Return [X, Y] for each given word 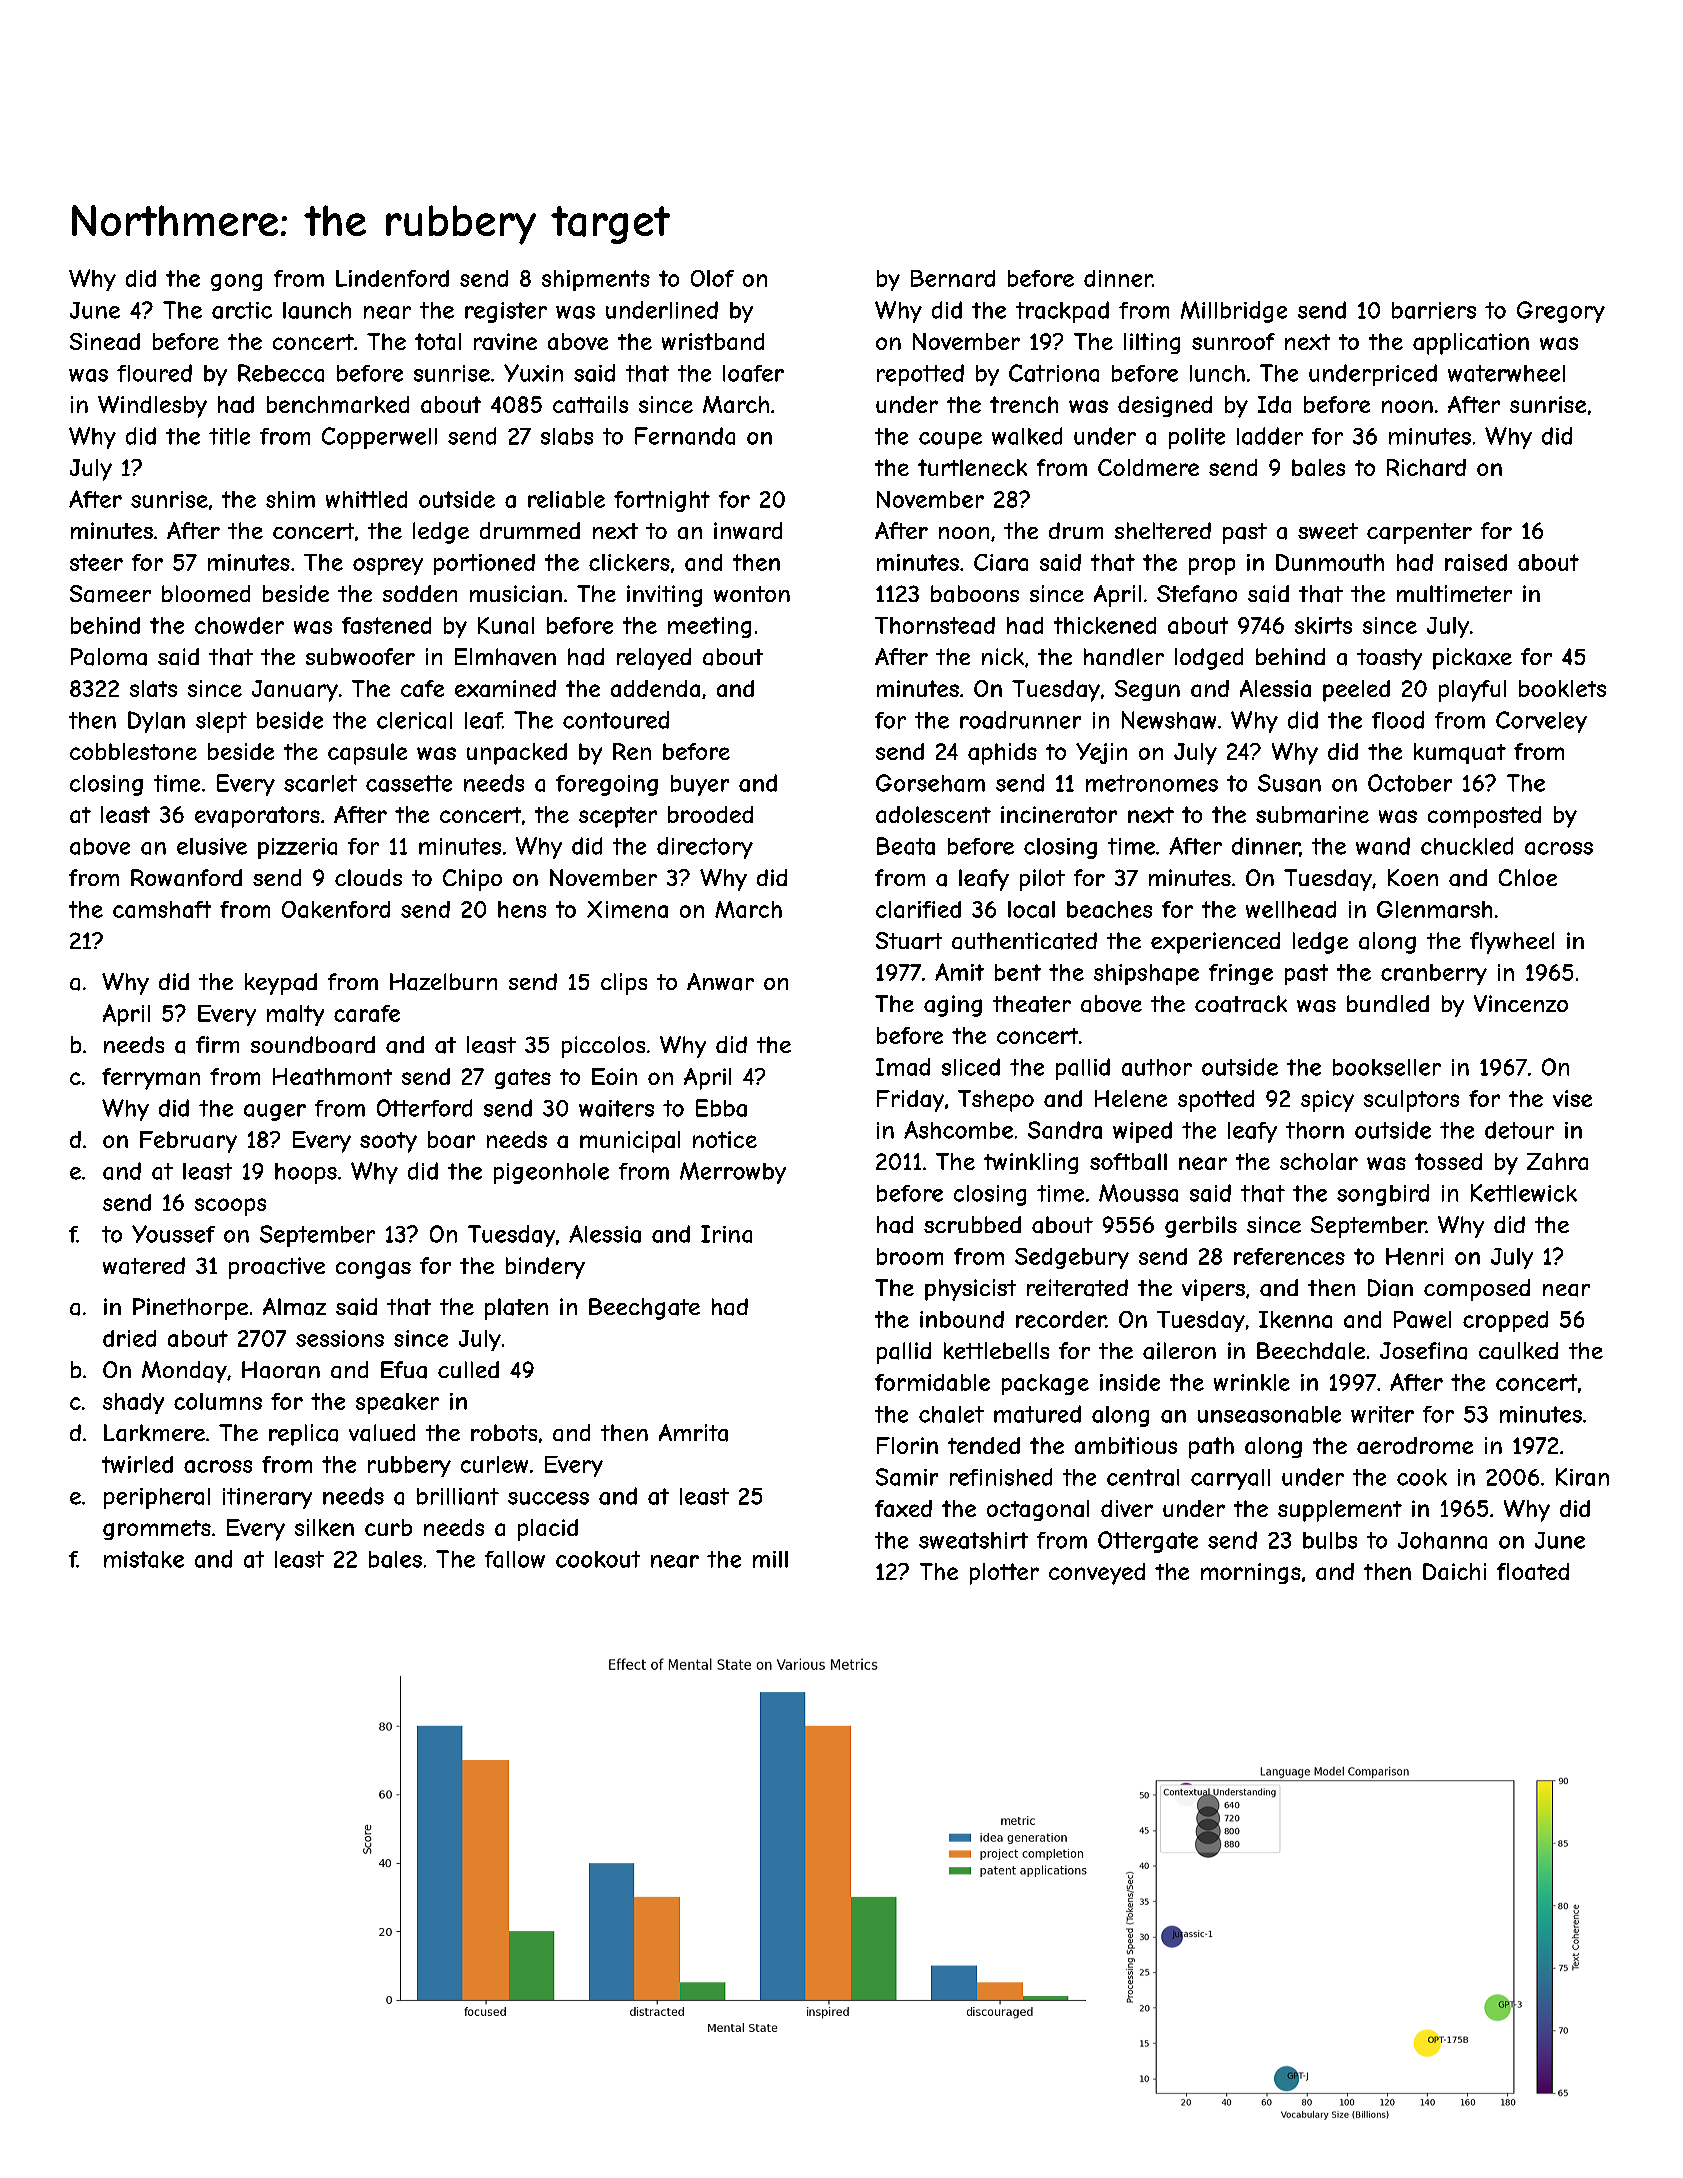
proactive [277, 1268]
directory [705, 848]
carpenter [1419, 533]
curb [388, 1527]
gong [236, 282]
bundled [1388, 1003]
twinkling [1031, 1163]
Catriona [1054, 373]
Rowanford [186, 878]
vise [1572, 1098]
